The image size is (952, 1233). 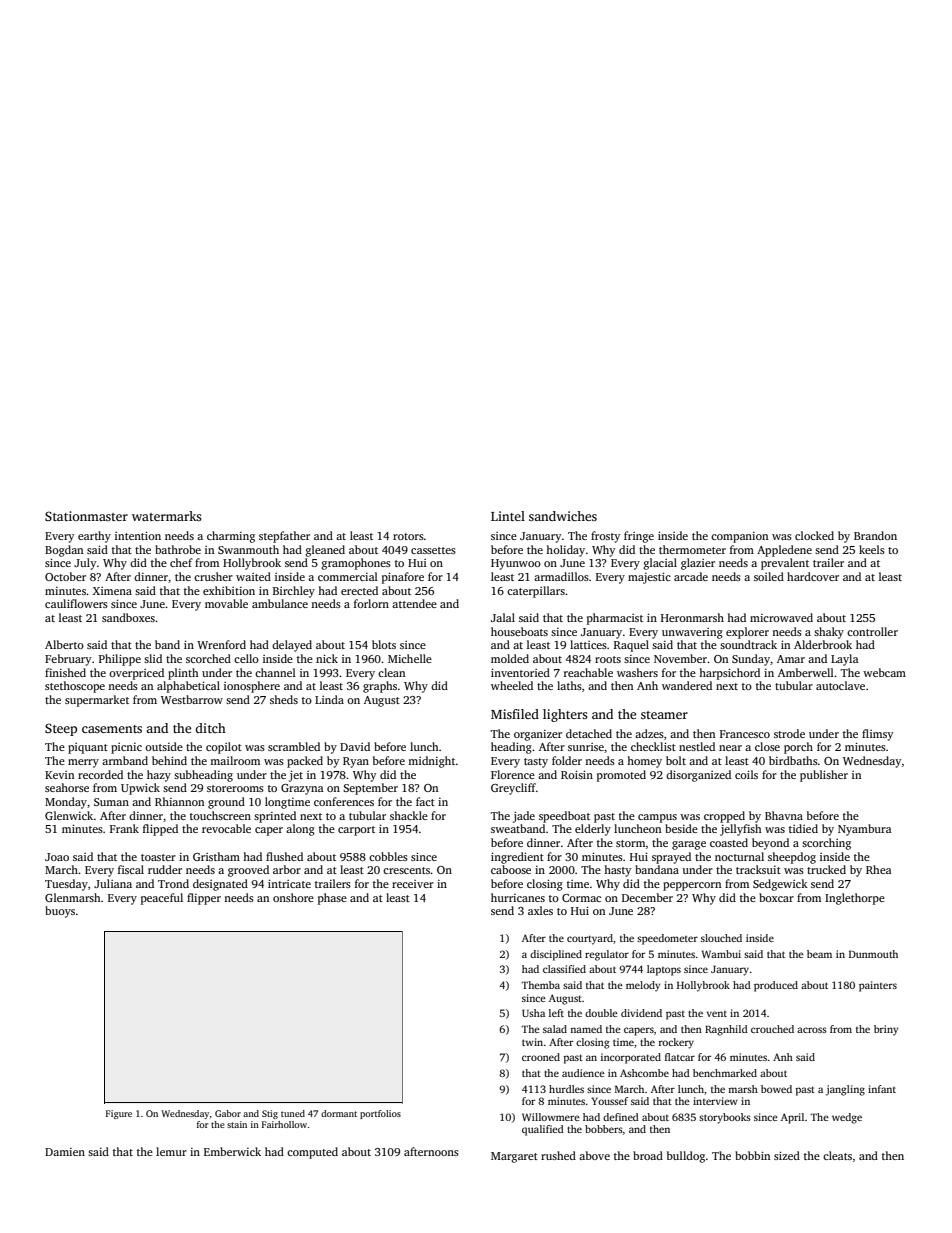 What do you see at coordinates (503, 617) in the page?
I see `Jalal` at bounding box center [503, 617].
